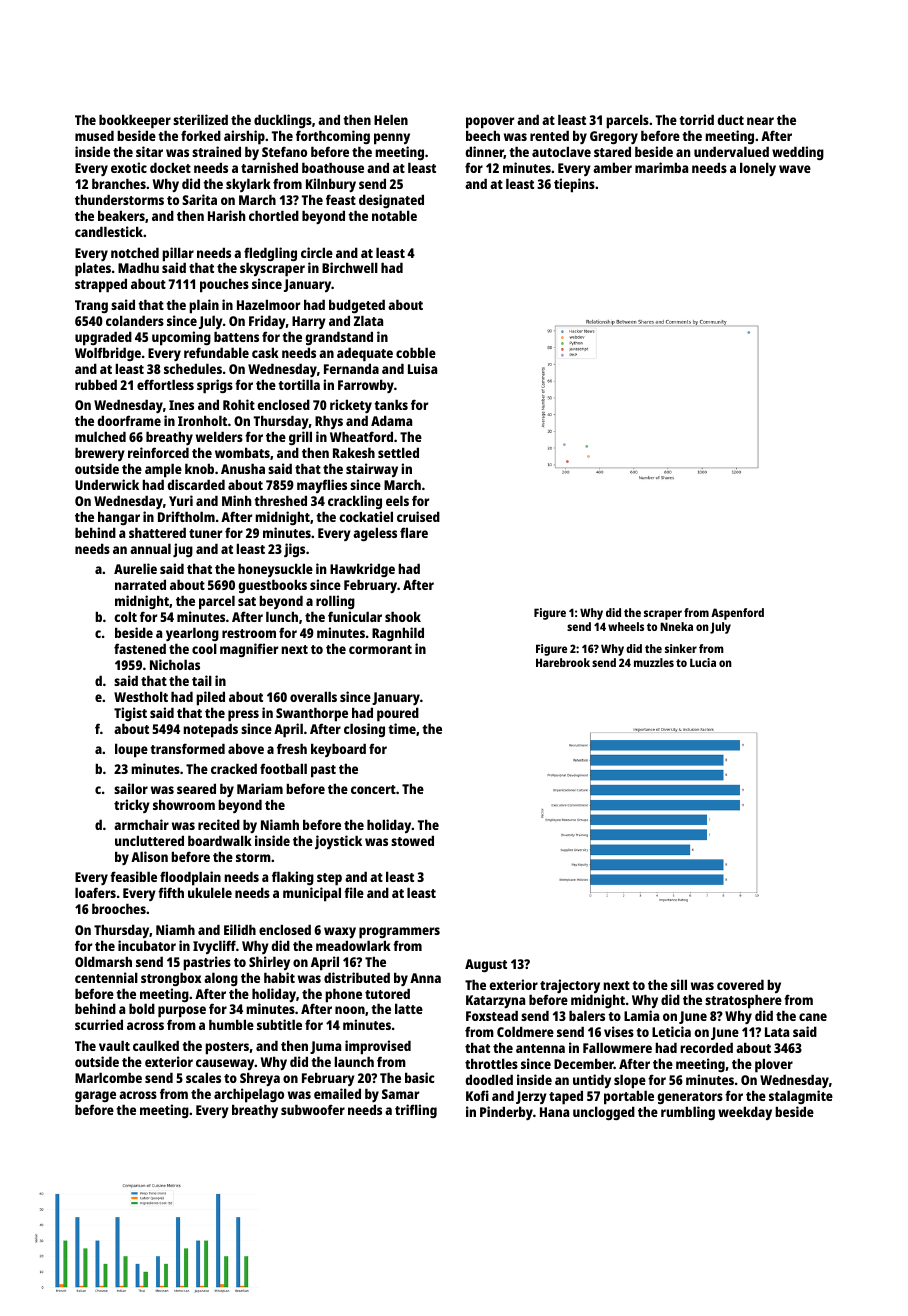 This document has height=1316, width=908. What do you see at coordinates (416, 352) in the document?
I see `cobble` at bounding box center [416, 352].
